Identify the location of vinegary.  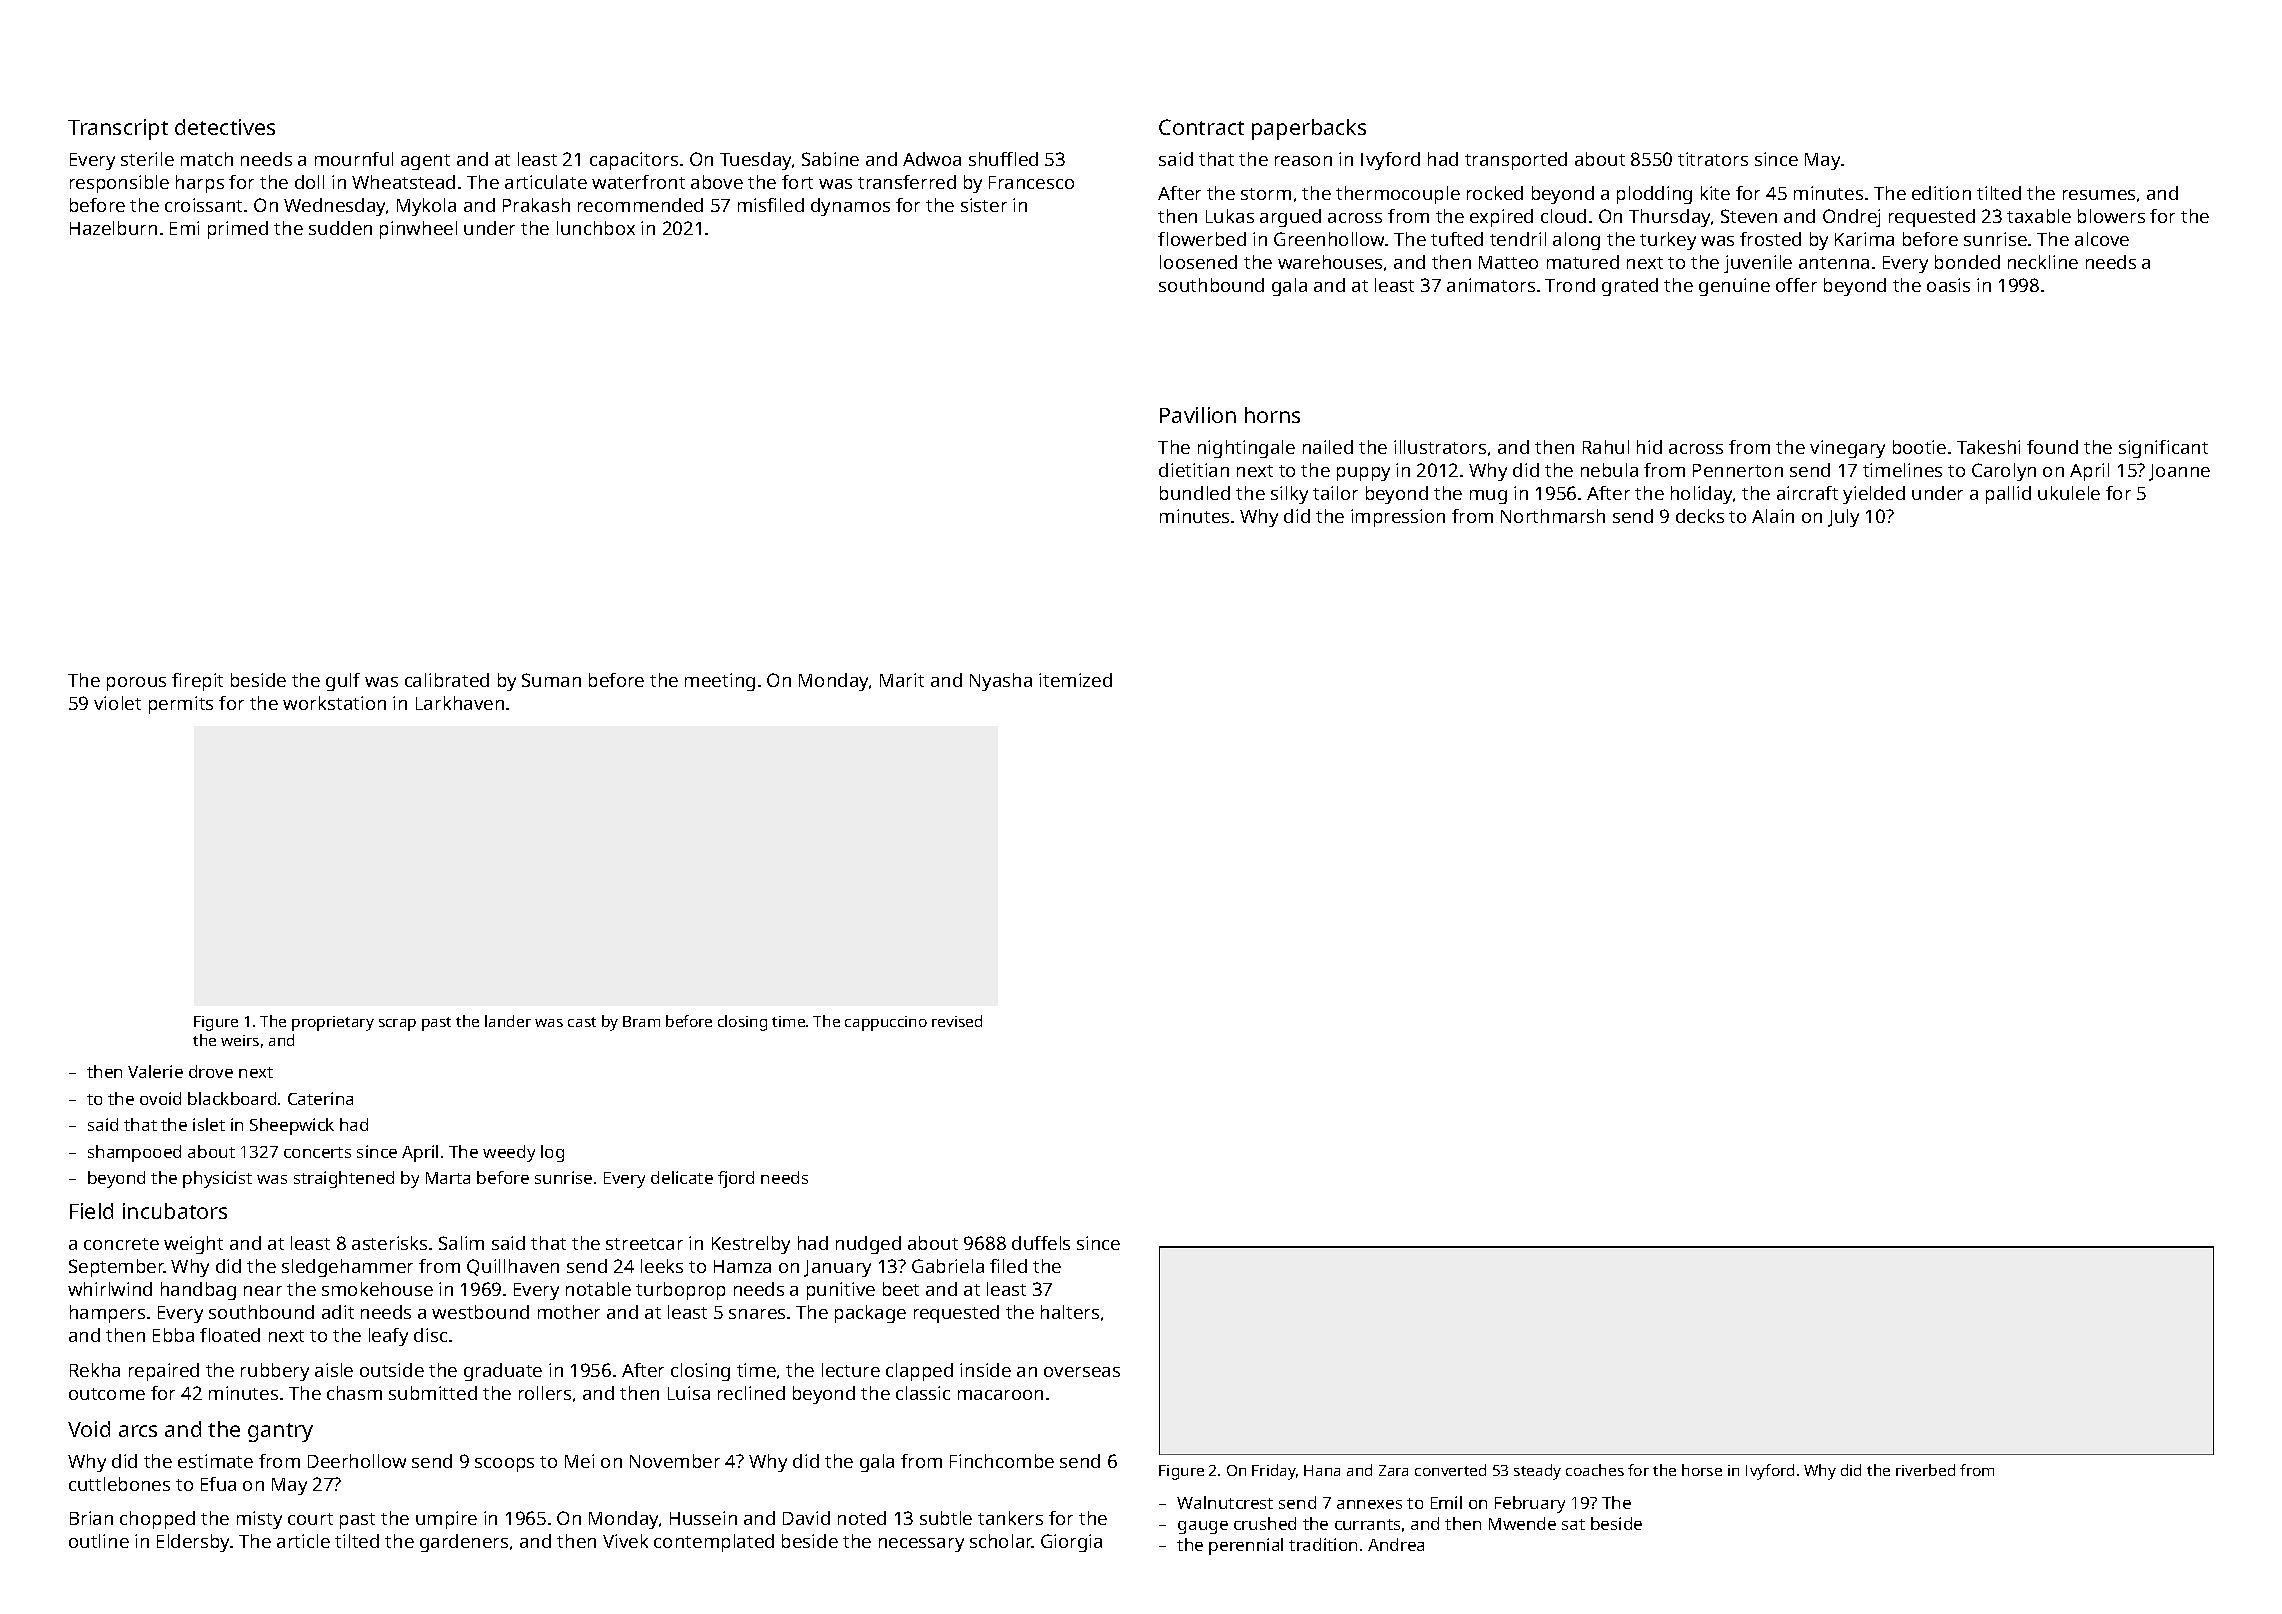
(1847, 449).
